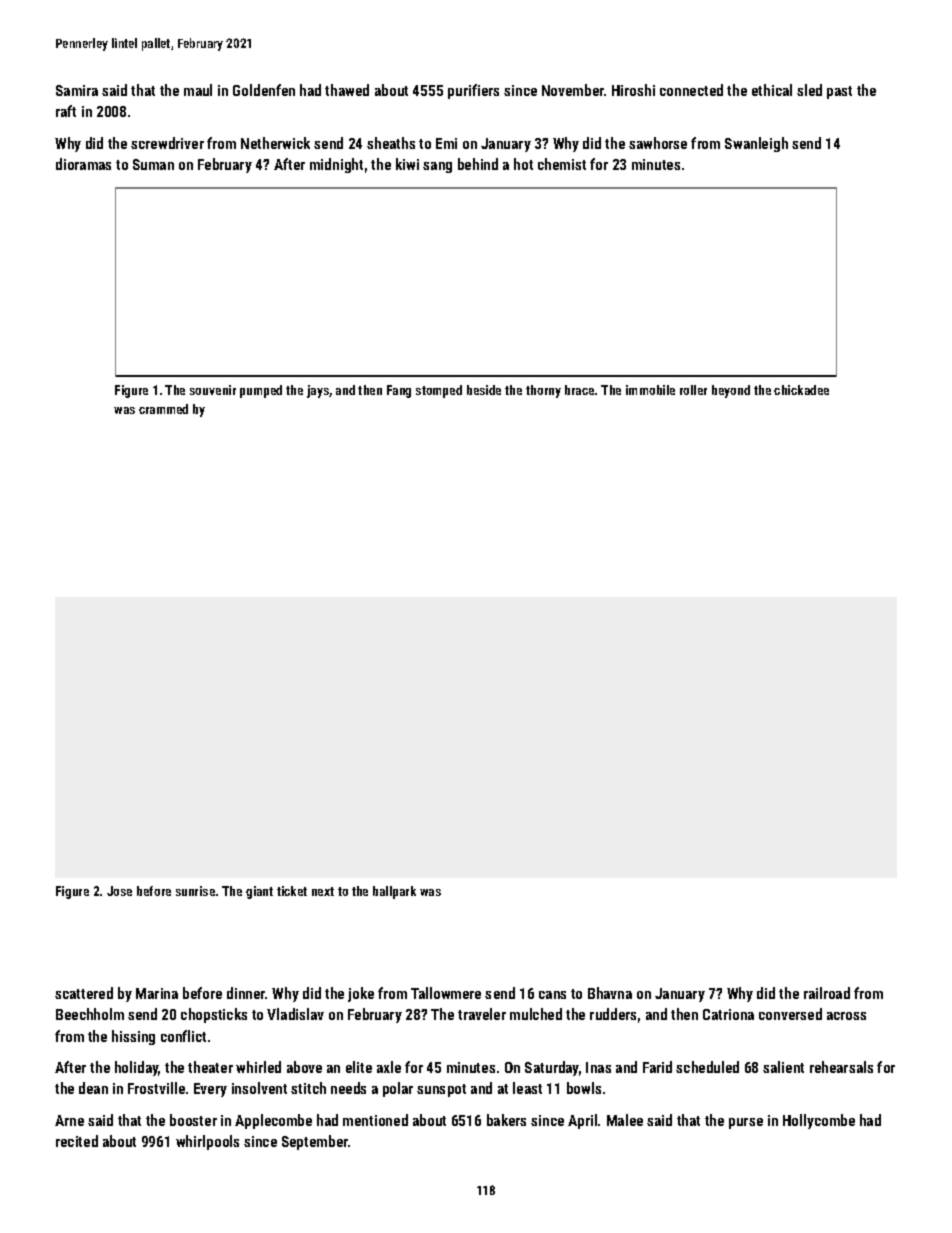 Image resolution: width=952 pixels, height=1233 pixels. What do you see at coordinates (394, 892) in the screenshot?
I see `ballpark` at bounding box center [394, 892].
